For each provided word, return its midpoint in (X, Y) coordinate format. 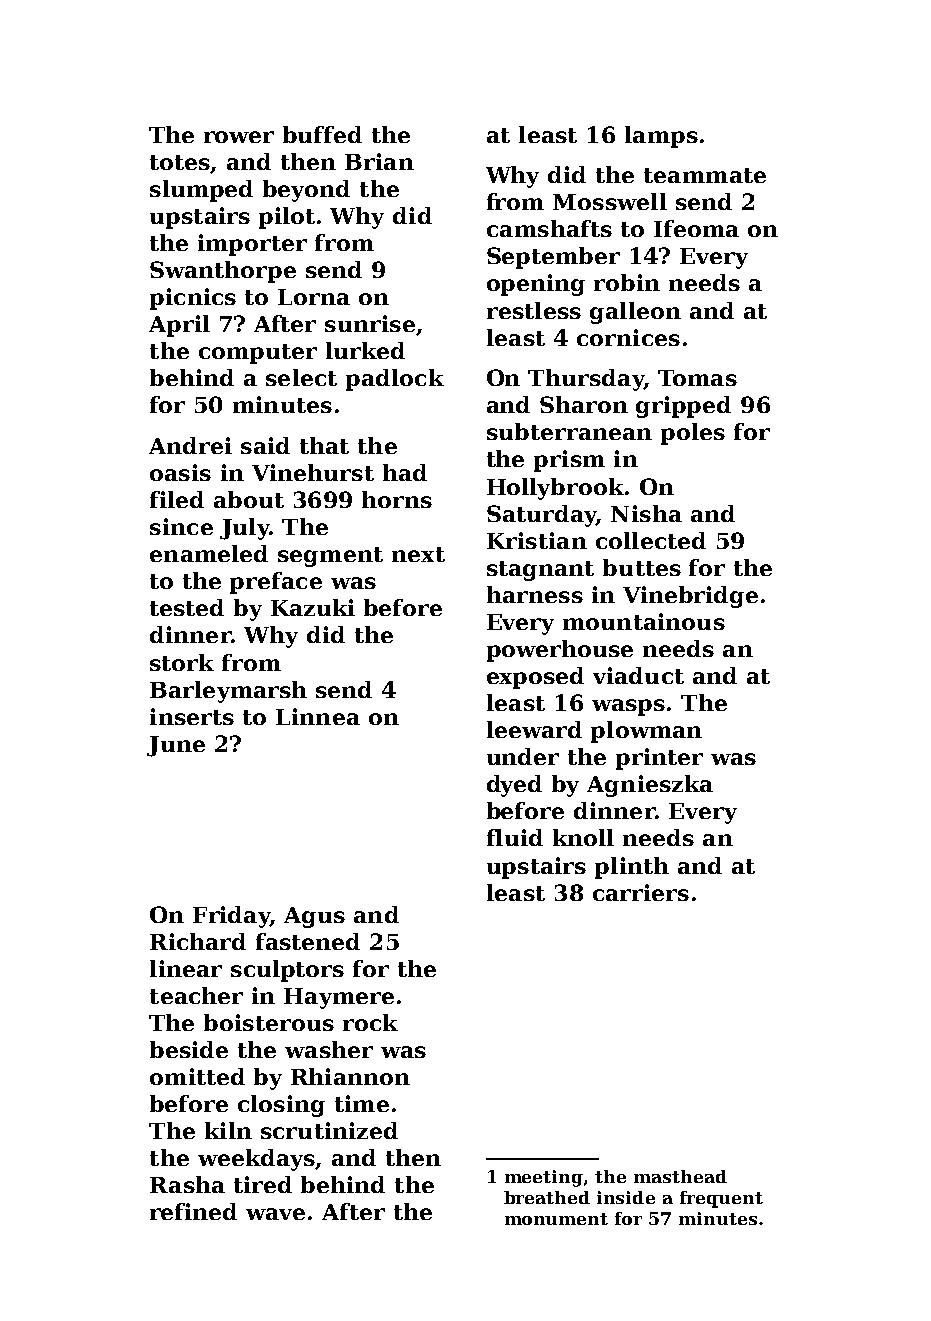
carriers (641, 892)
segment (330, 557)
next (418, 554)
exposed (535, 678)
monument (556, 1219)
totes (180, 162)
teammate (705, 175)
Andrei (190, 445)
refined (193, 1211)
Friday (231, 917)
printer (659, 759)
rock (370, 1022)
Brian (379, 161)
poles (693, 434)
